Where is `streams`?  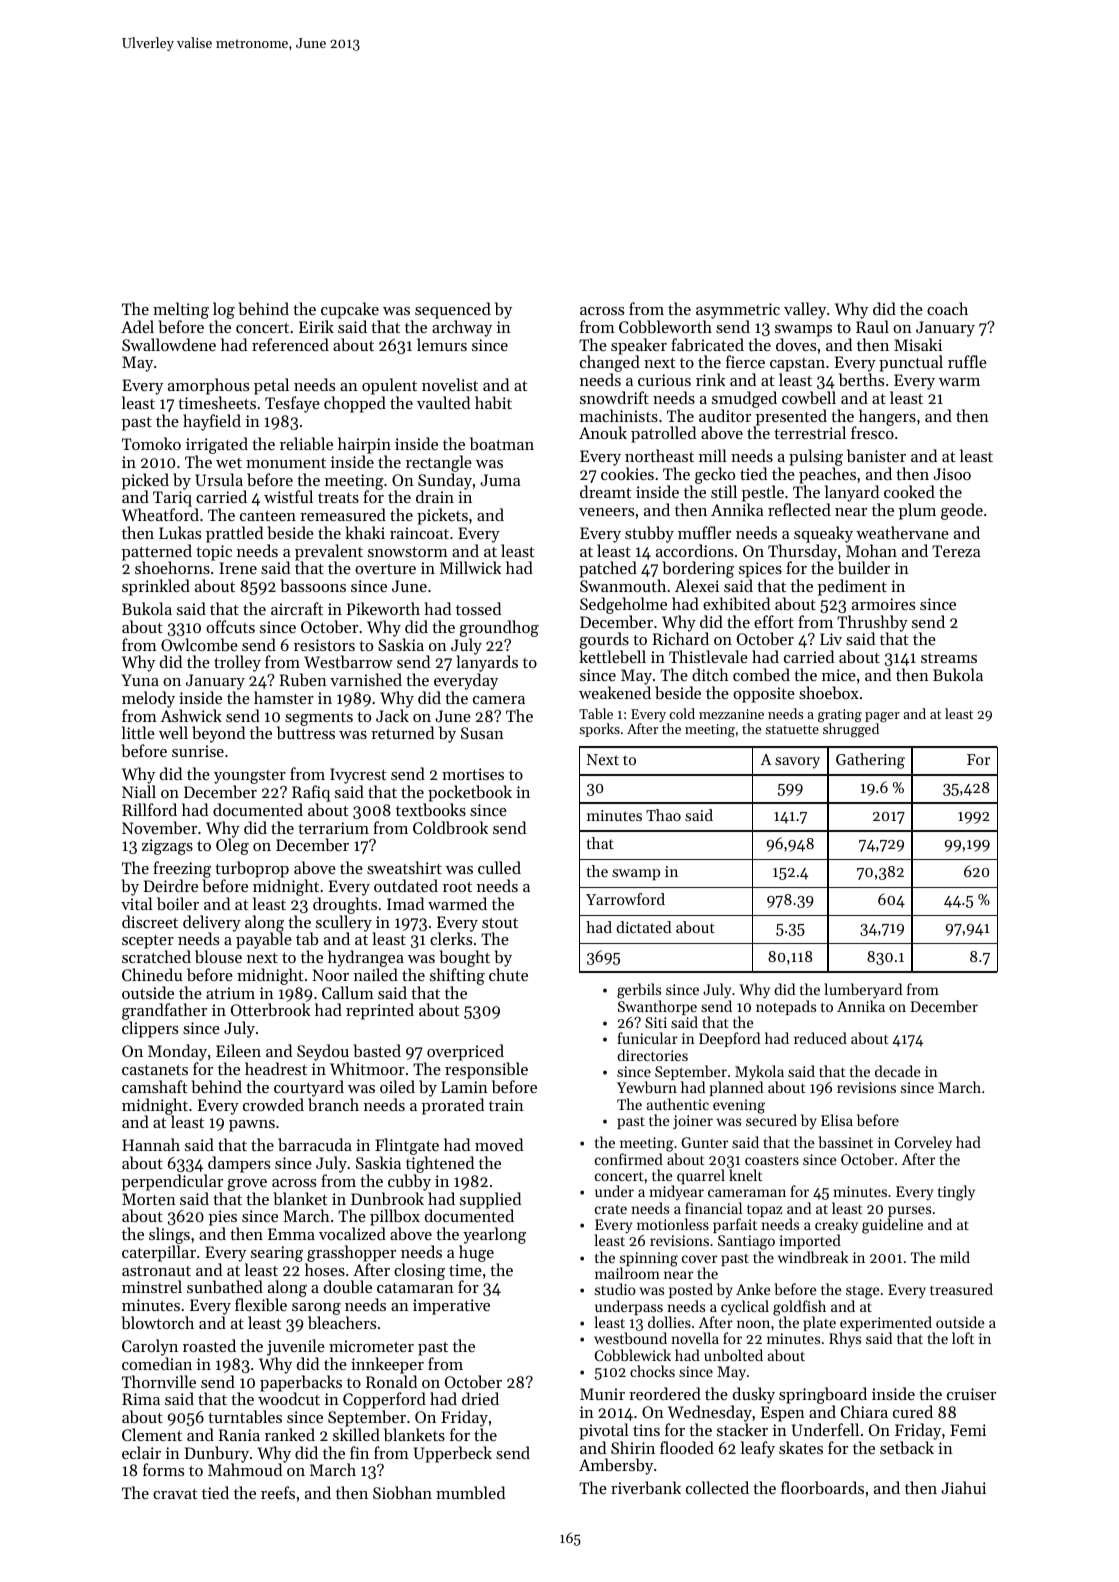 streams is located at coordinates (949, 658).
